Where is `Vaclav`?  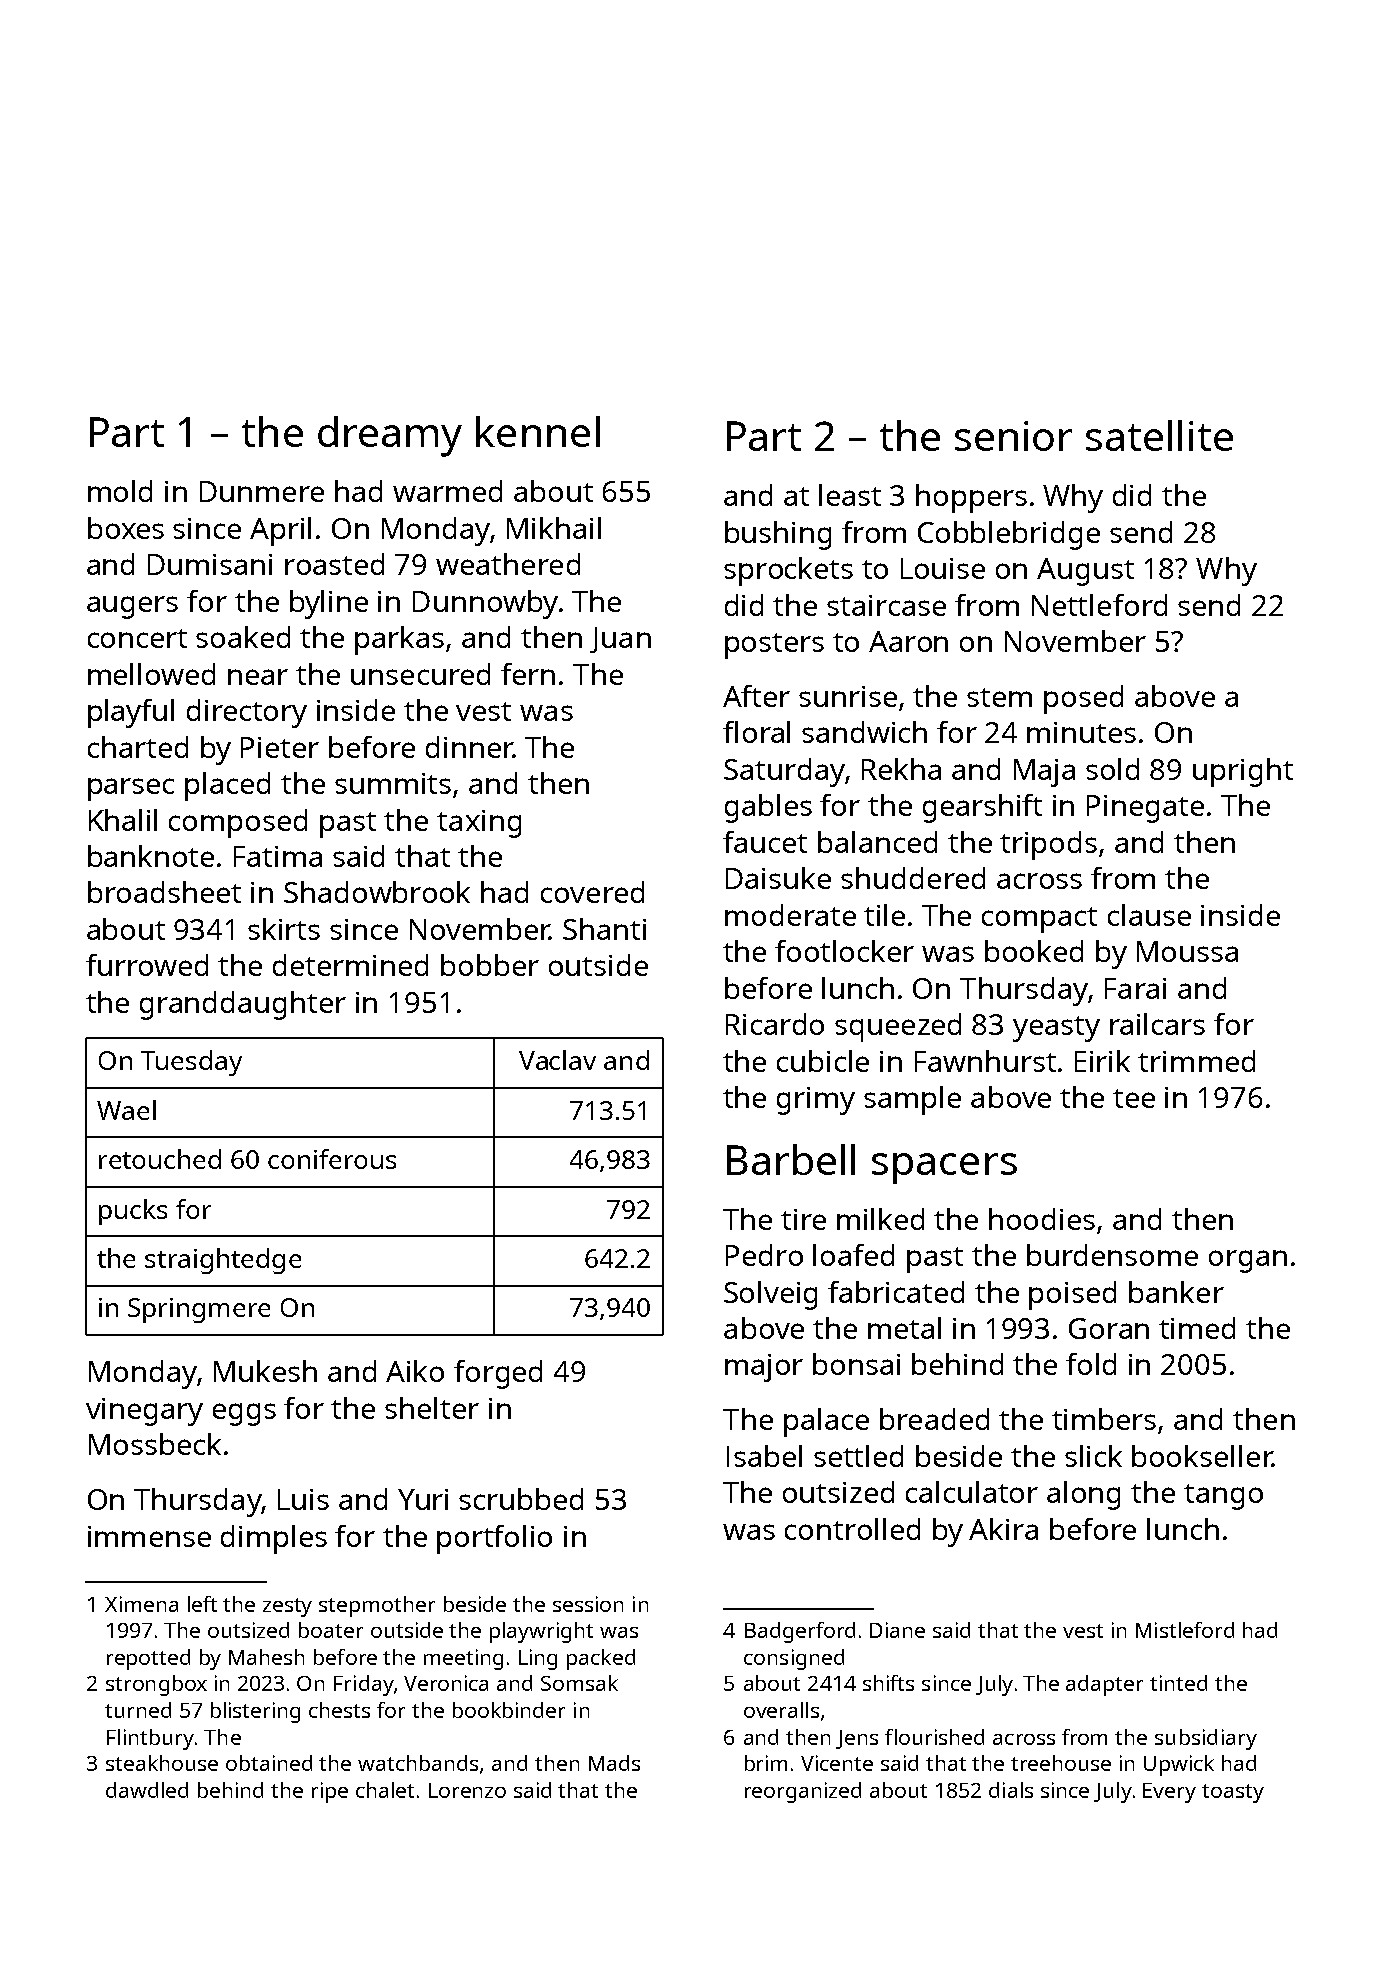 Vaclav is located at coordinates (557, 1060).
